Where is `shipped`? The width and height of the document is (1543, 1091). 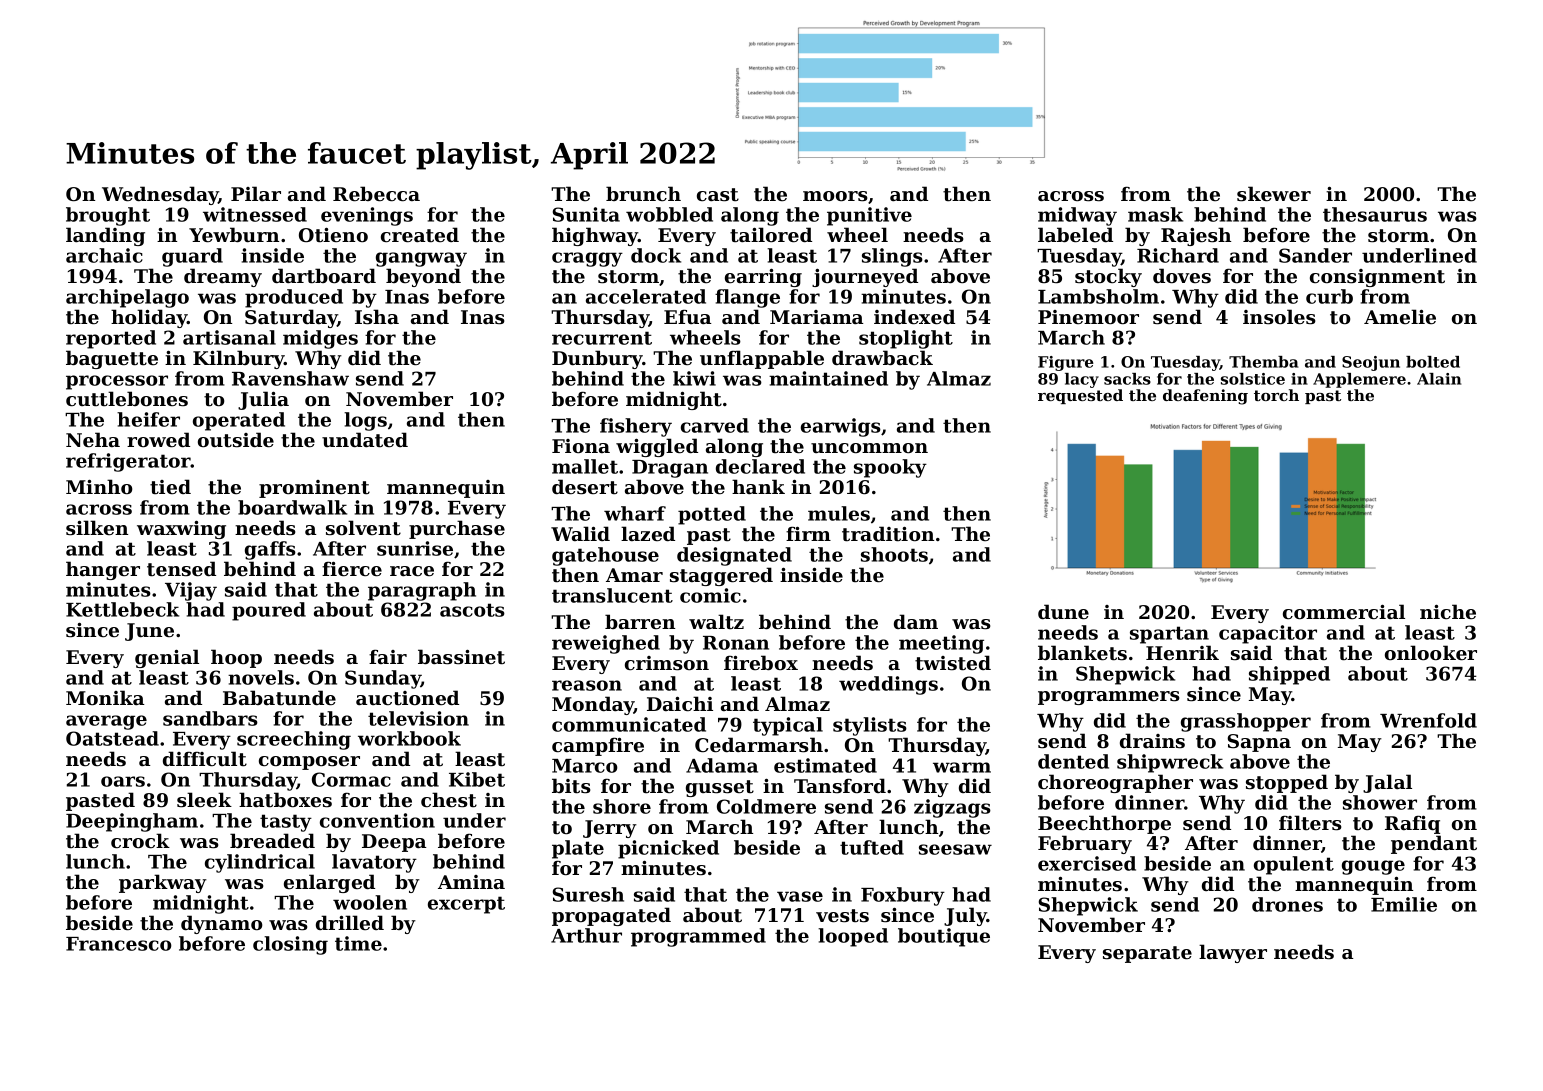
shipped is located at coordinates (1289, 675).
